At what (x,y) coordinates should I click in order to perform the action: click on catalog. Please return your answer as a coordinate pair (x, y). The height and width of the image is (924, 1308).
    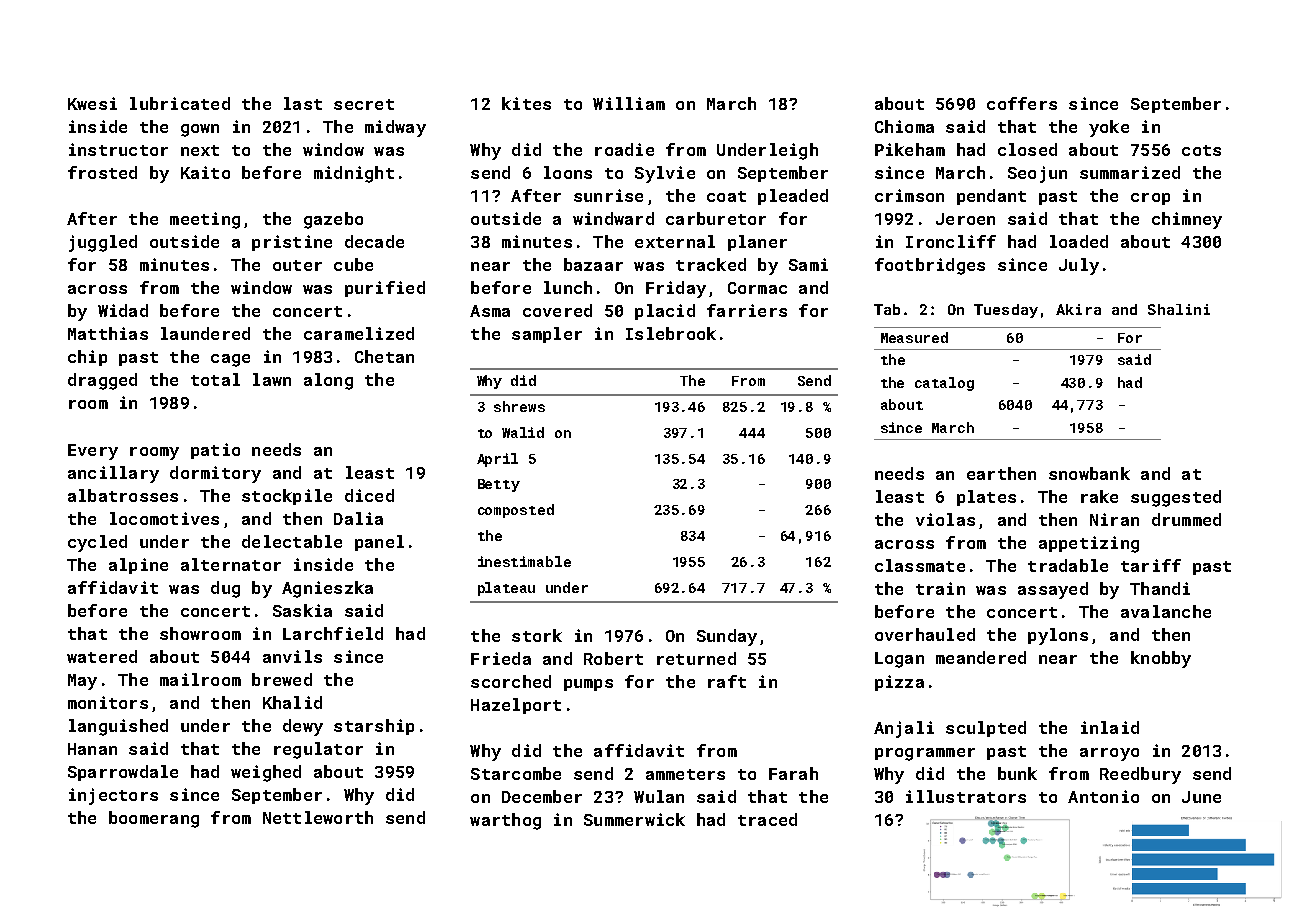
    Looking at the image, I should click on (944, 384).
